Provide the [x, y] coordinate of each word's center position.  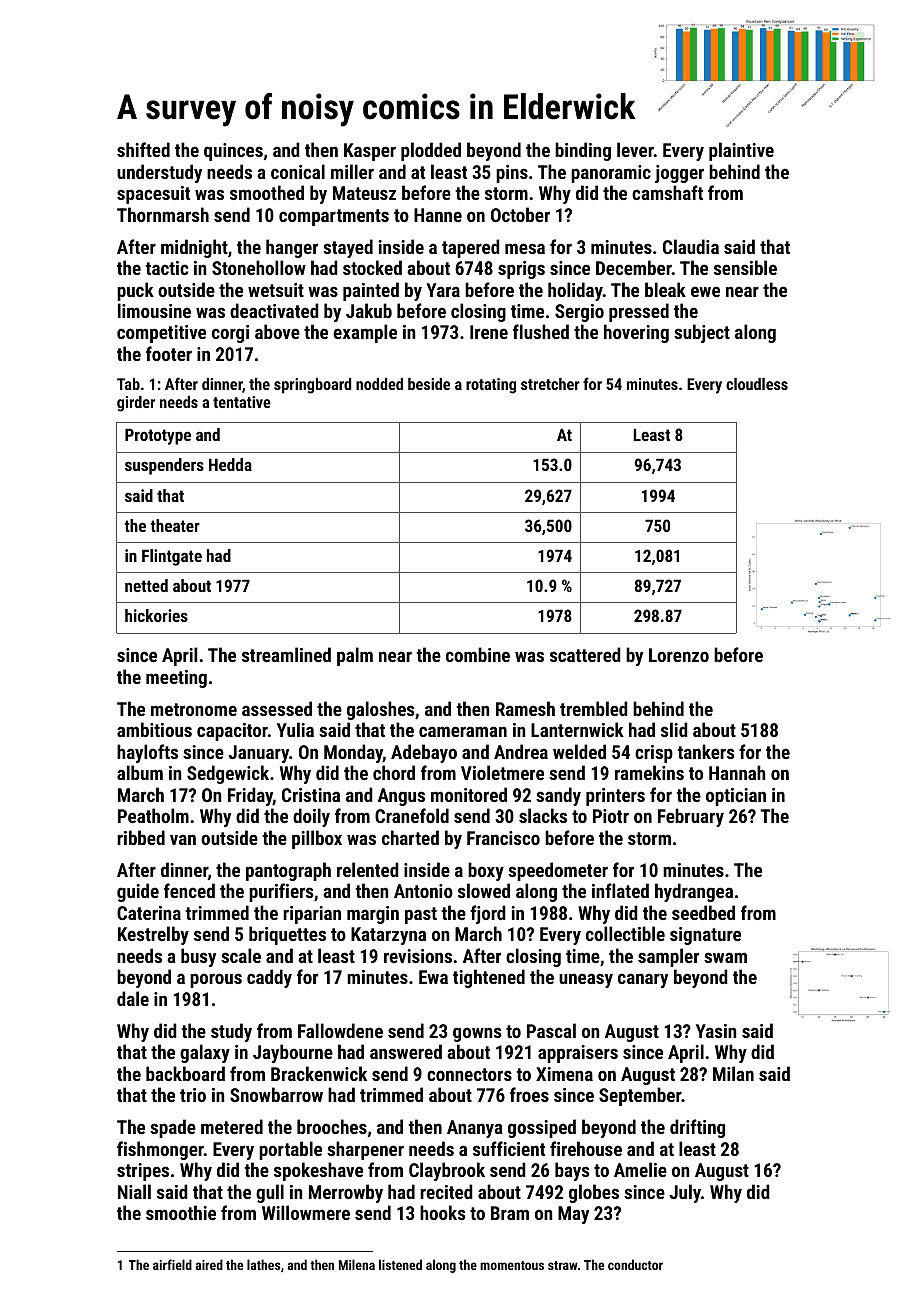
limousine [154, 310]
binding [583, 151]
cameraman [463, 731]
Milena [357, 1264]
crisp [654, 754]
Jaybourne [293, 1053]
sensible [745, 267]
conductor [635, 1264]
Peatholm [153, 815]
